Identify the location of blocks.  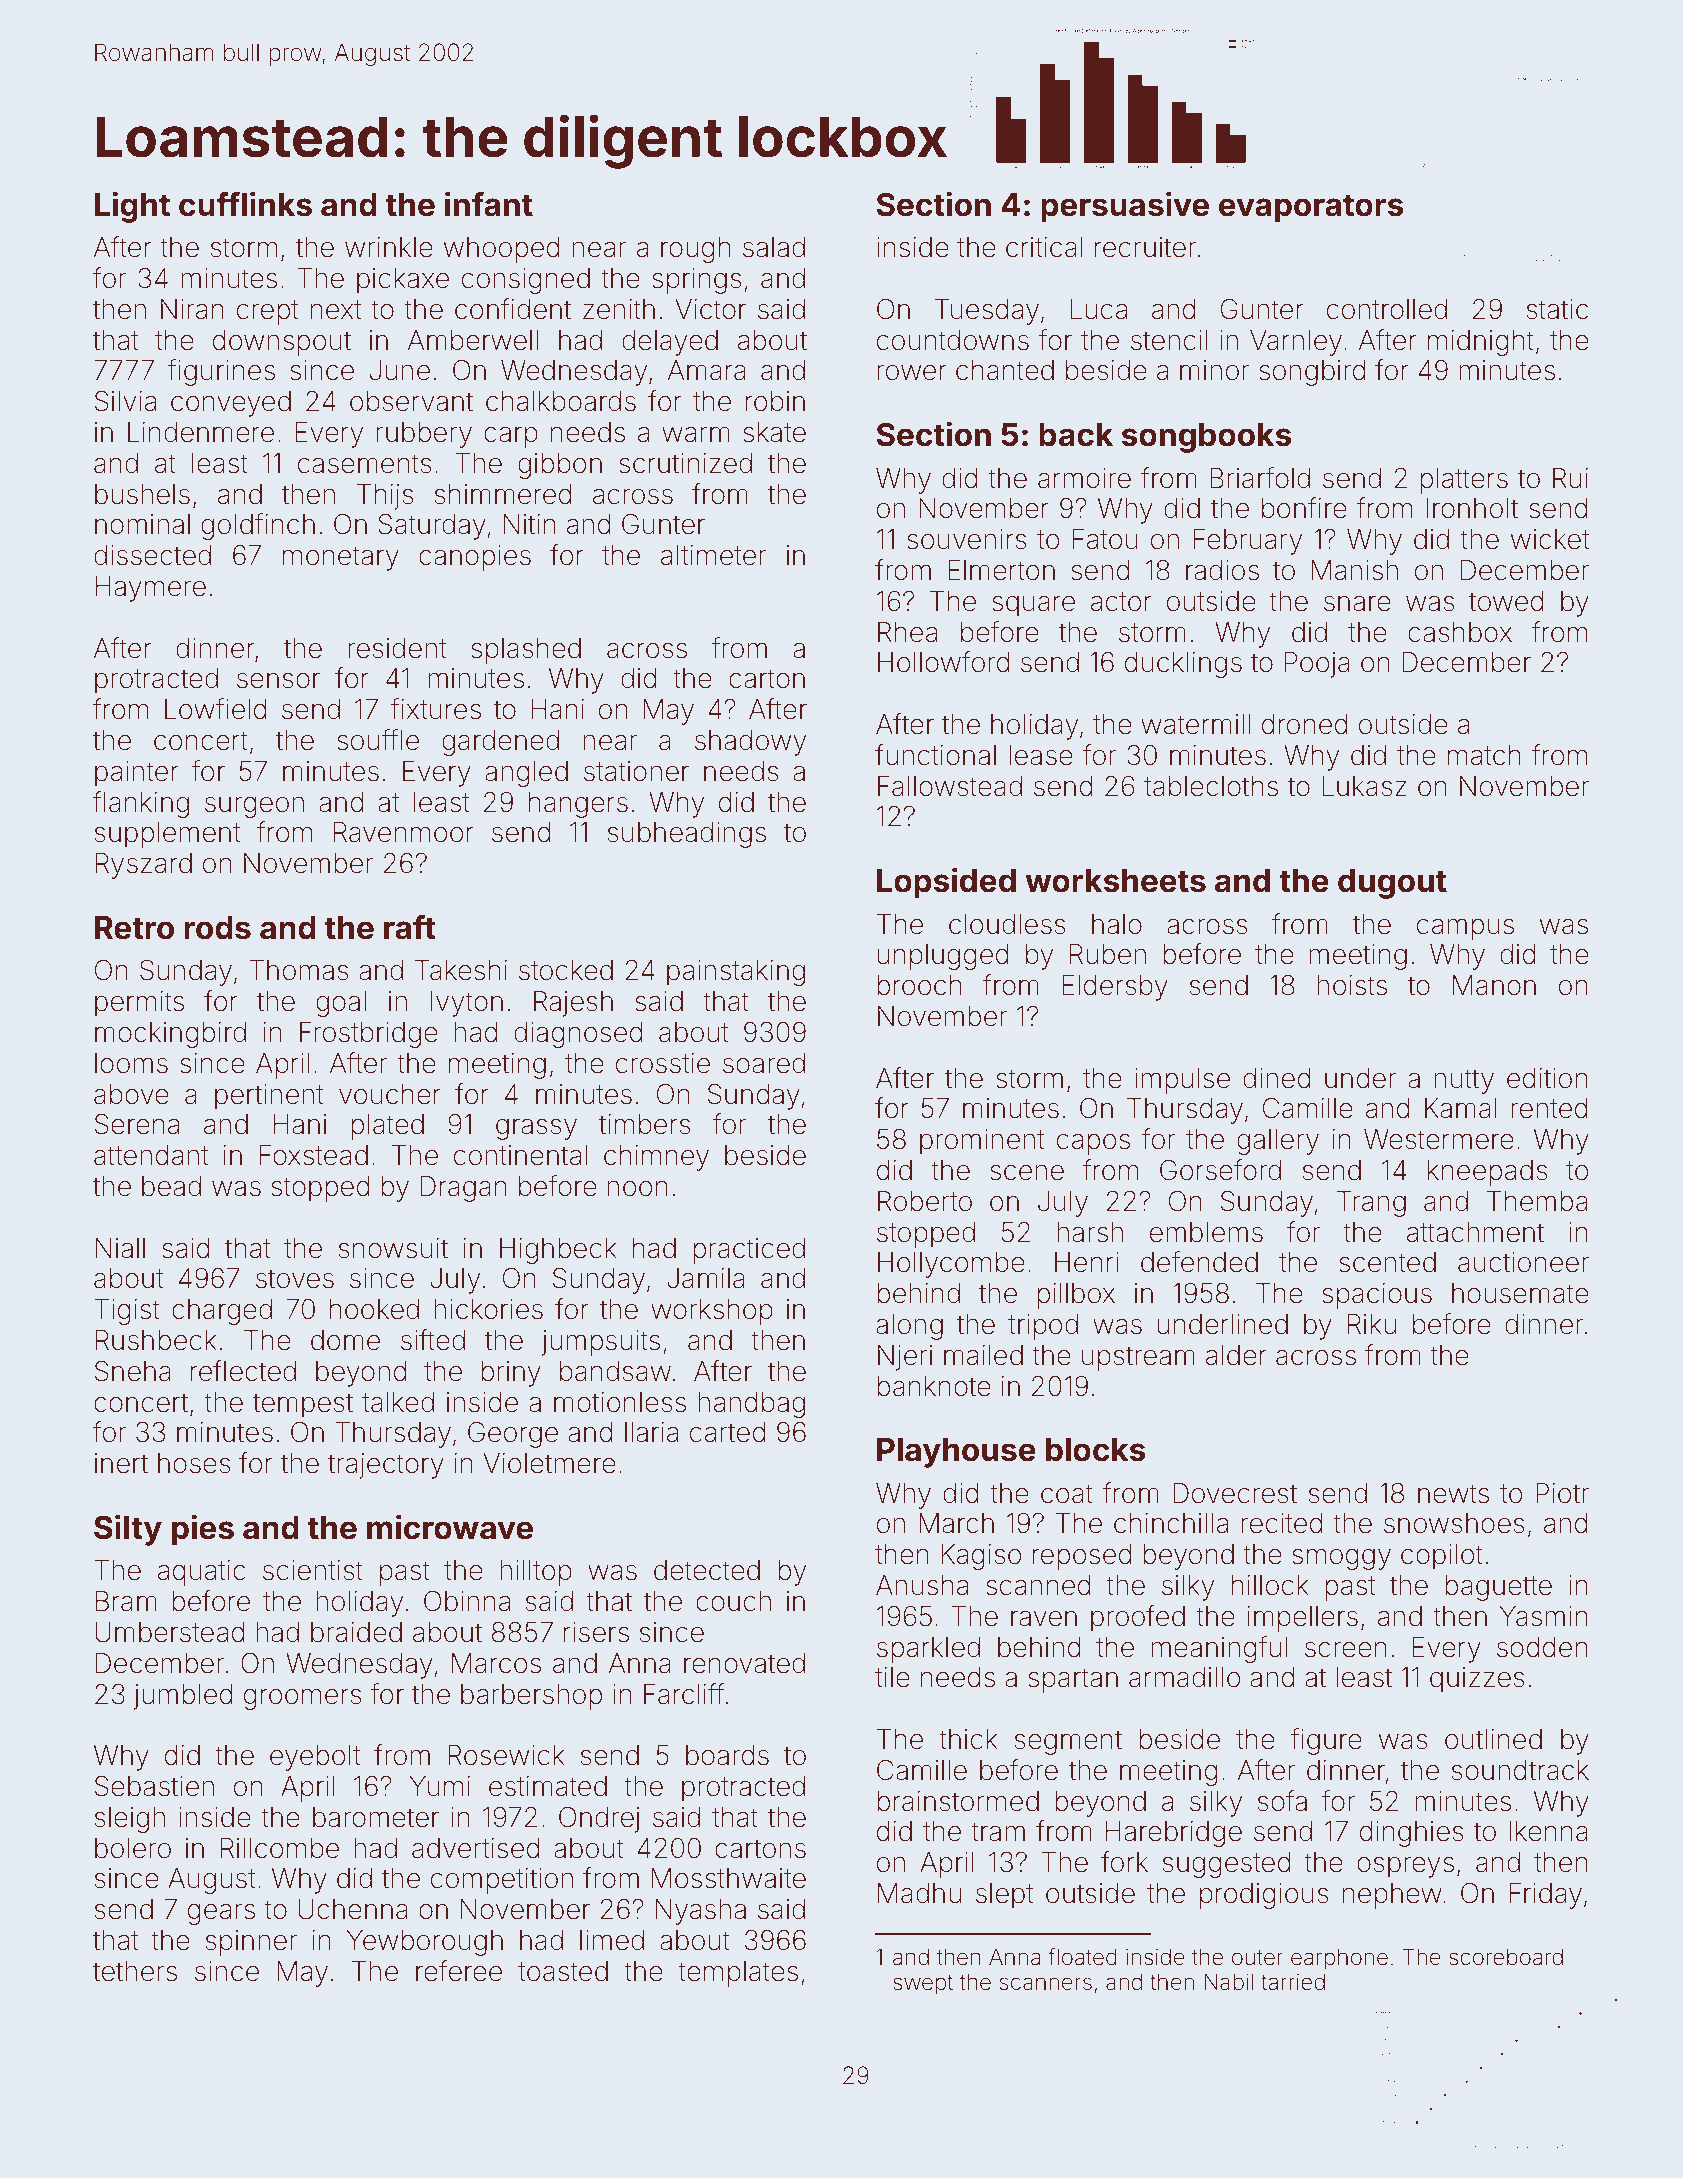
(1096, 1450).
